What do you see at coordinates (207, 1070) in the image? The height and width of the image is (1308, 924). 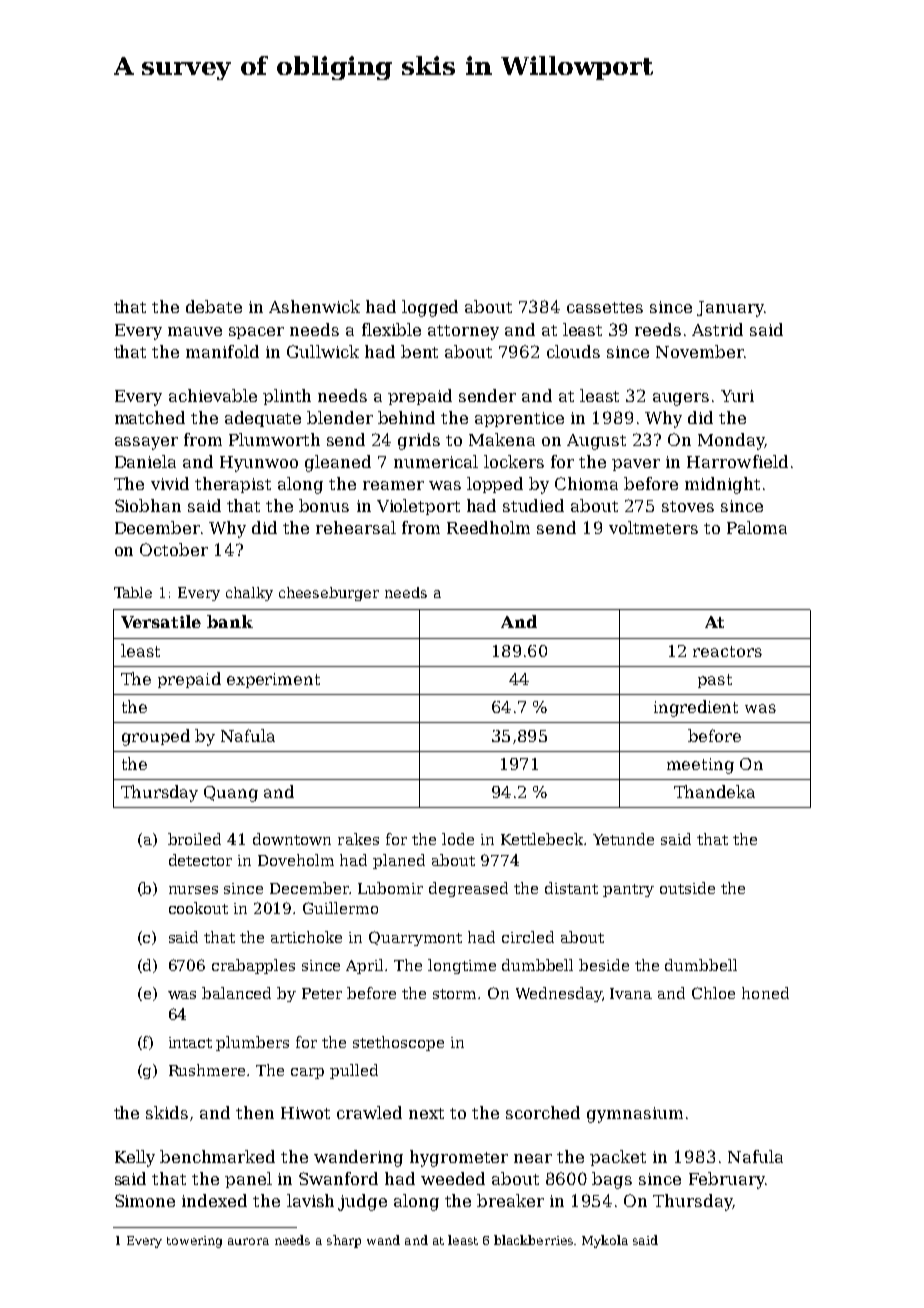 I see `Rushmere` at bounding box center [207, 1070].
